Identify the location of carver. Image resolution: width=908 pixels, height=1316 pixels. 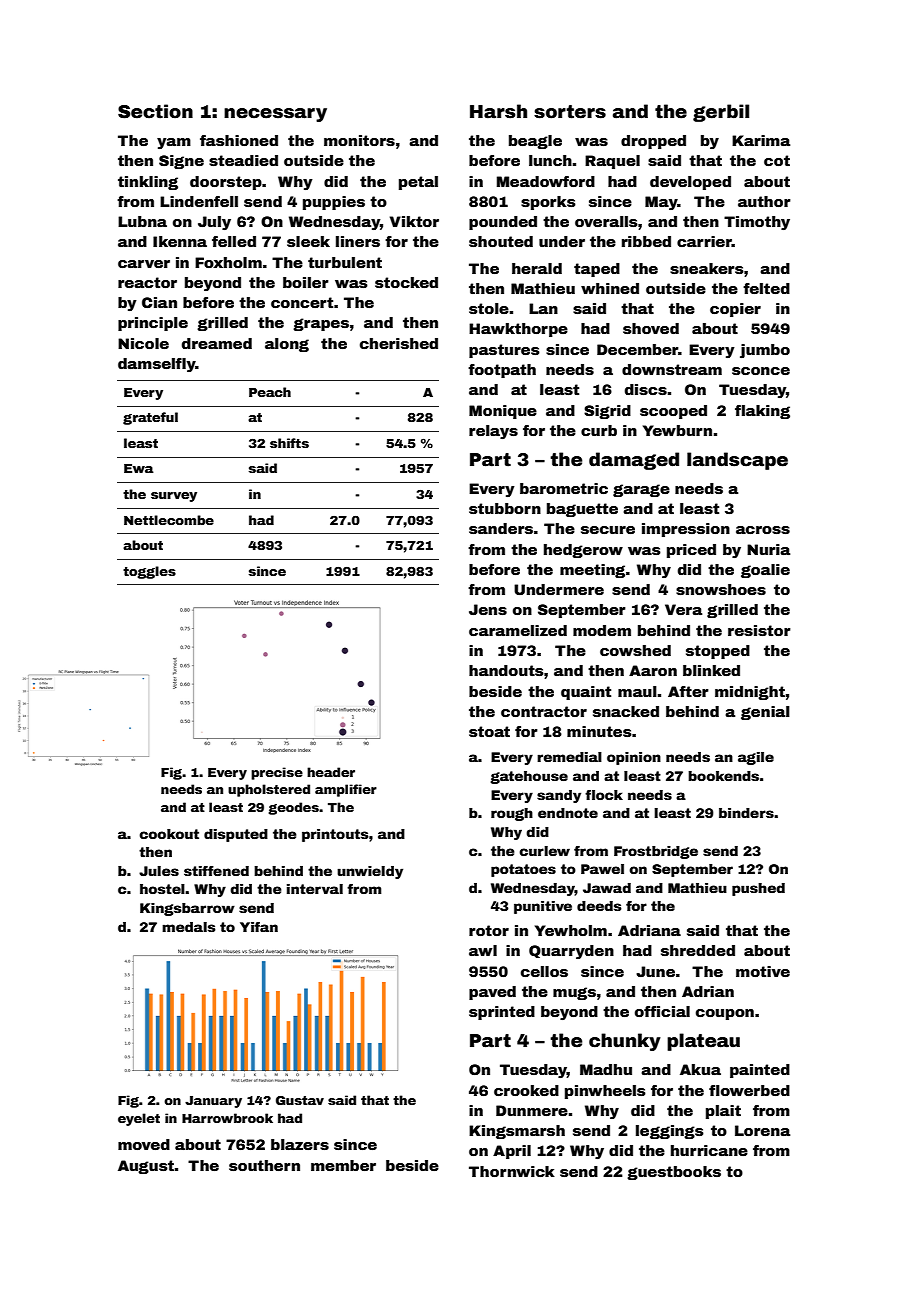
(144, 264).
